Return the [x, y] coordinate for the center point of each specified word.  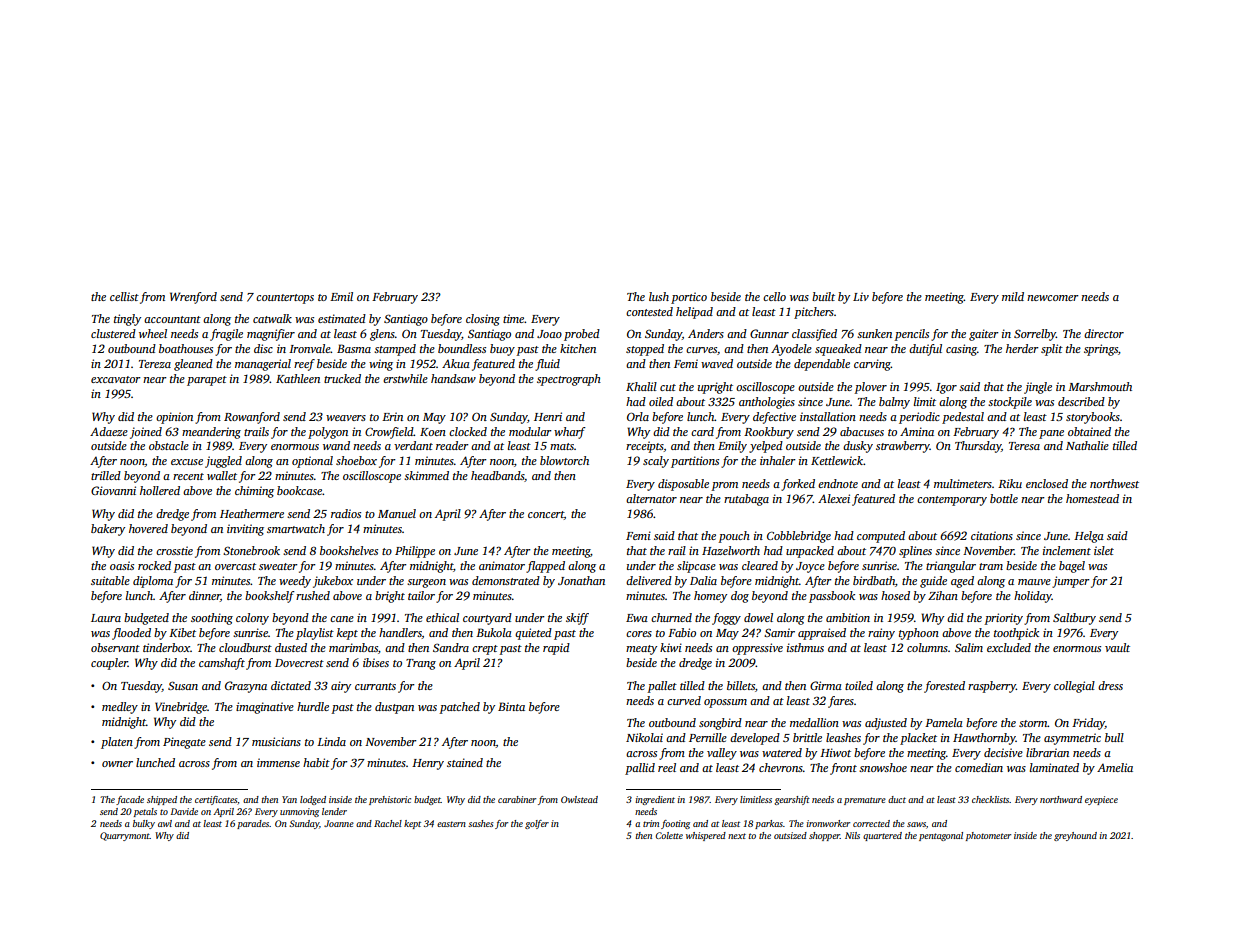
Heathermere [252, 513]
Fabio [682, 632]
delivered [649, 580]
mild [1013, 296]
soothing [212, 619]
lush [659, 296]
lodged [313, 800]
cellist [124, 296]
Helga [1089, 537]
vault [1117, 647]
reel [667, 767]
